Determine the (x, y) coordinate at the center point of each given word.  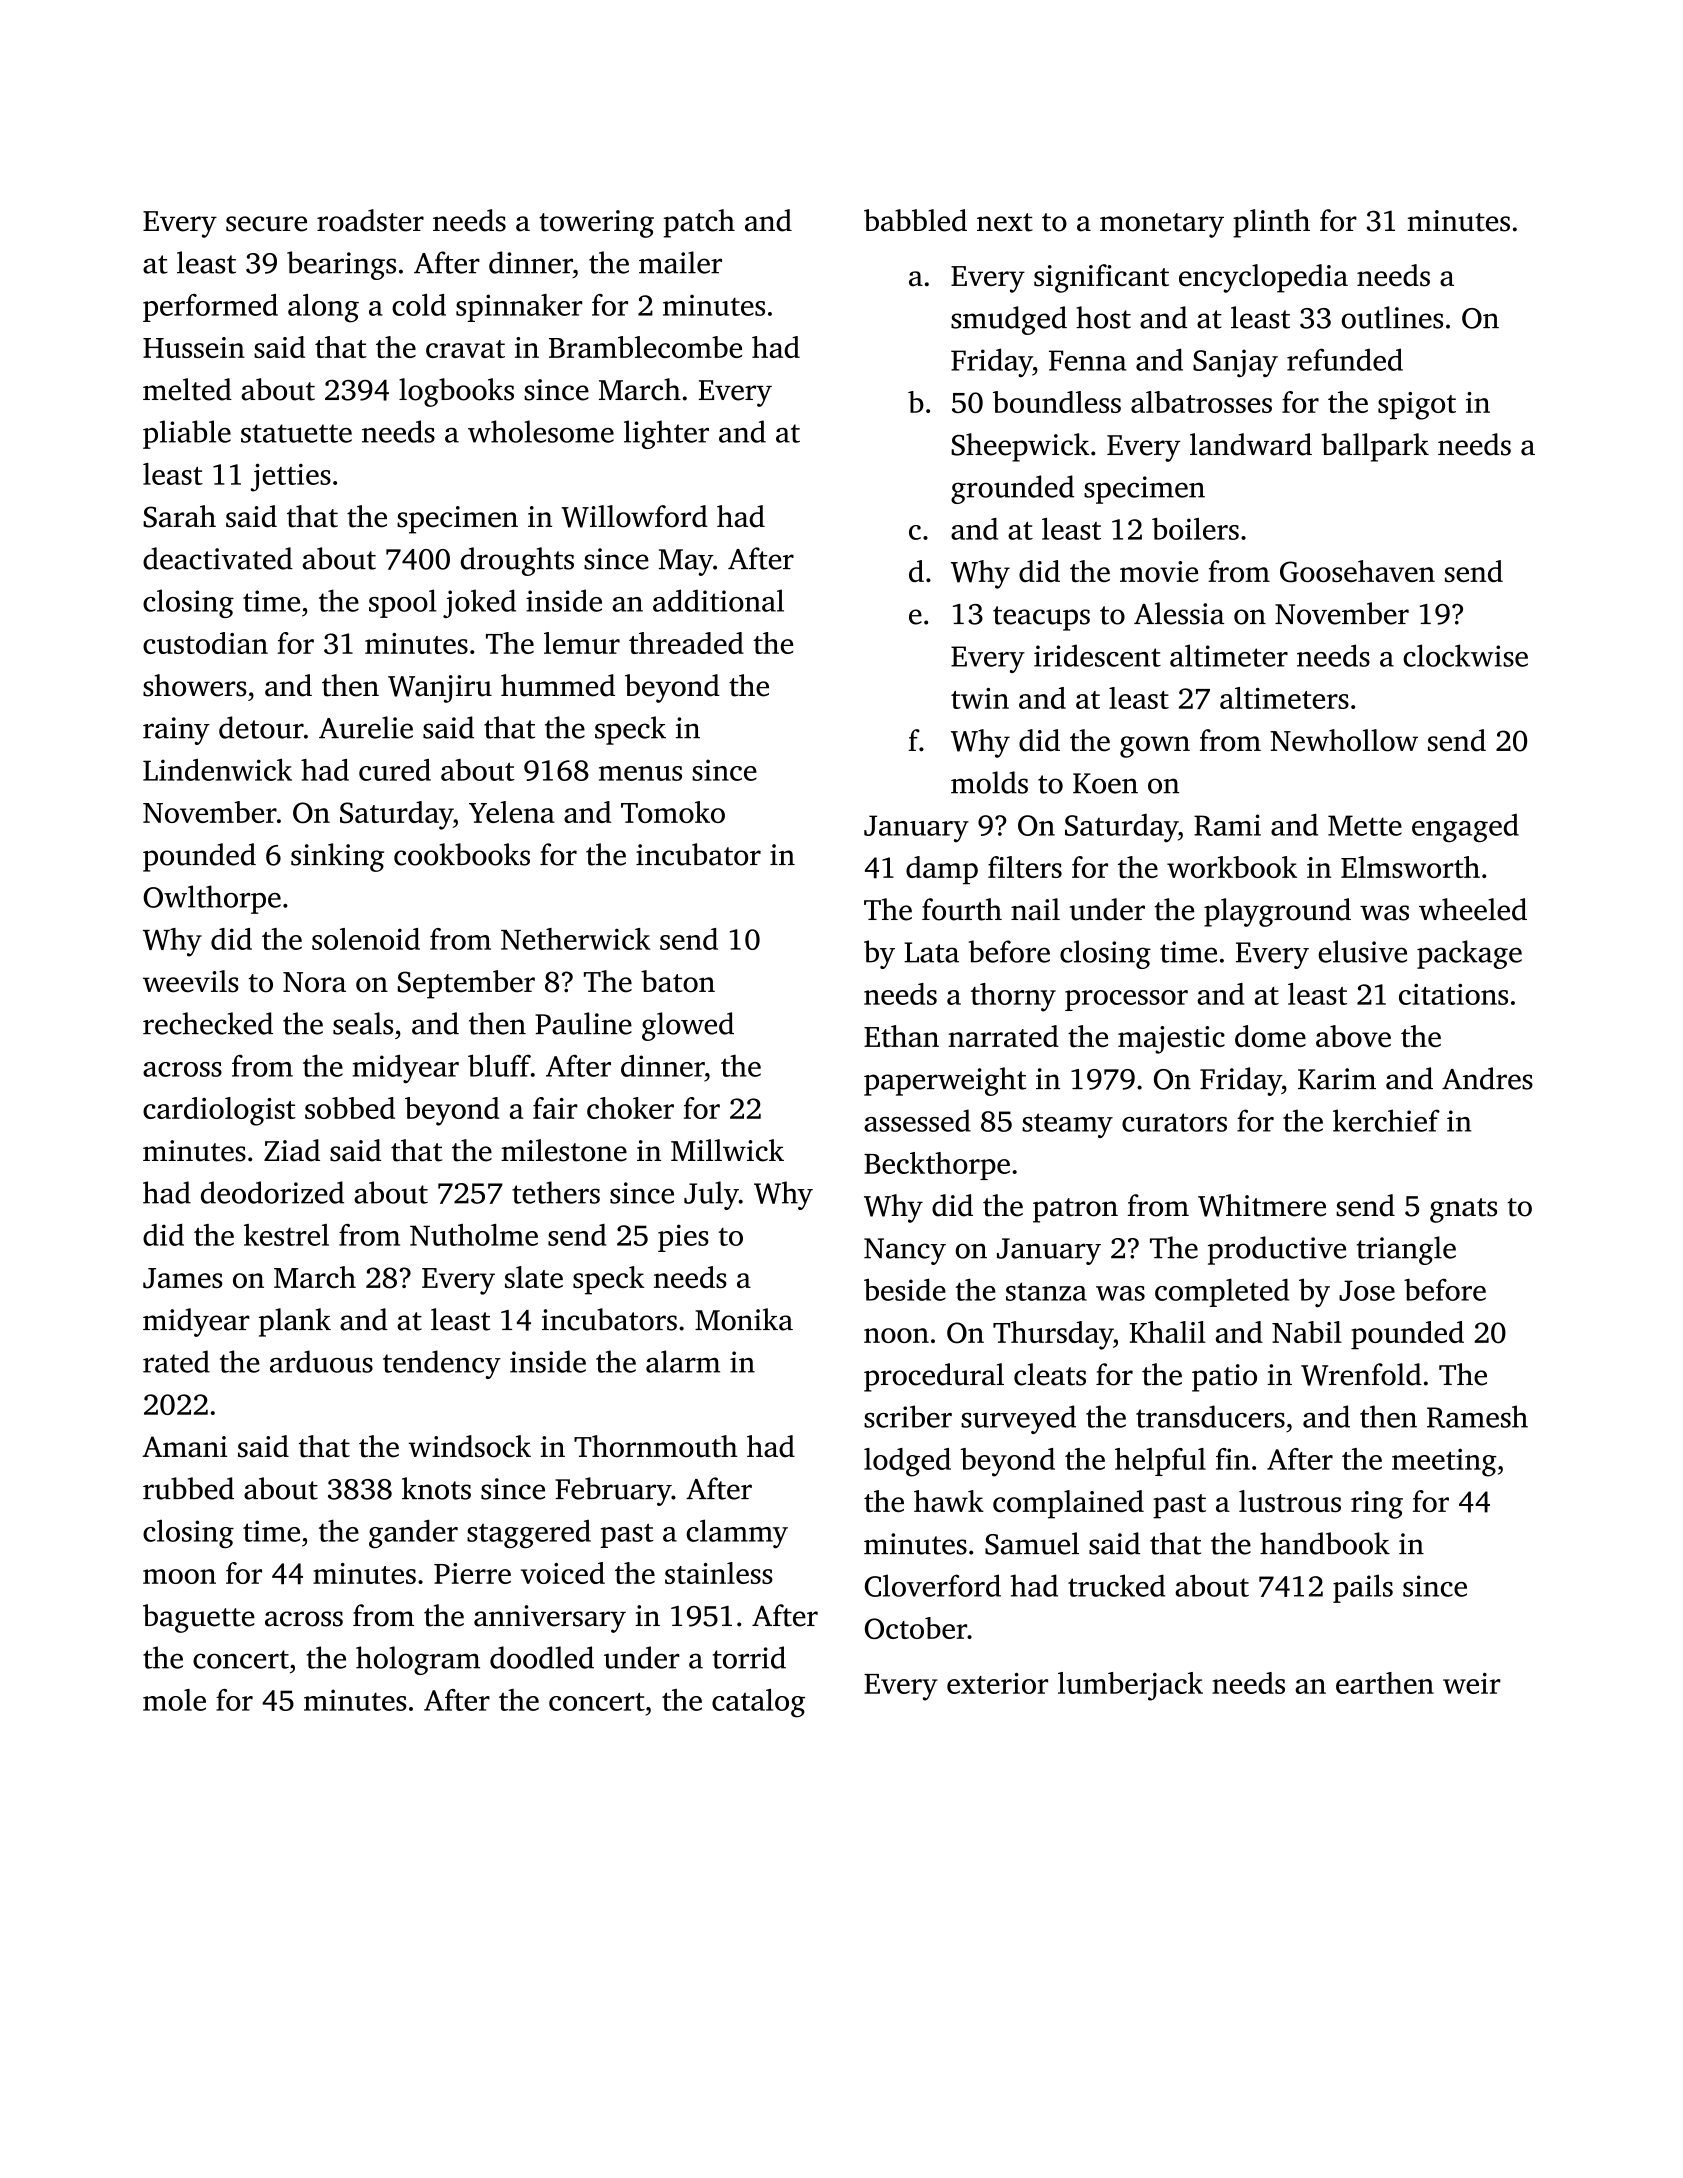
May (686, 562)
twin (980, 698)
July (711, 1195)
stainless (719, 1573)
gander (413, 1534)
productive (1277, 1250)
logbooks (456, 392)
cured (395, 770)
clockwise (1465, 655)
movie (1159, 571)
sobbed (350, 1108)
